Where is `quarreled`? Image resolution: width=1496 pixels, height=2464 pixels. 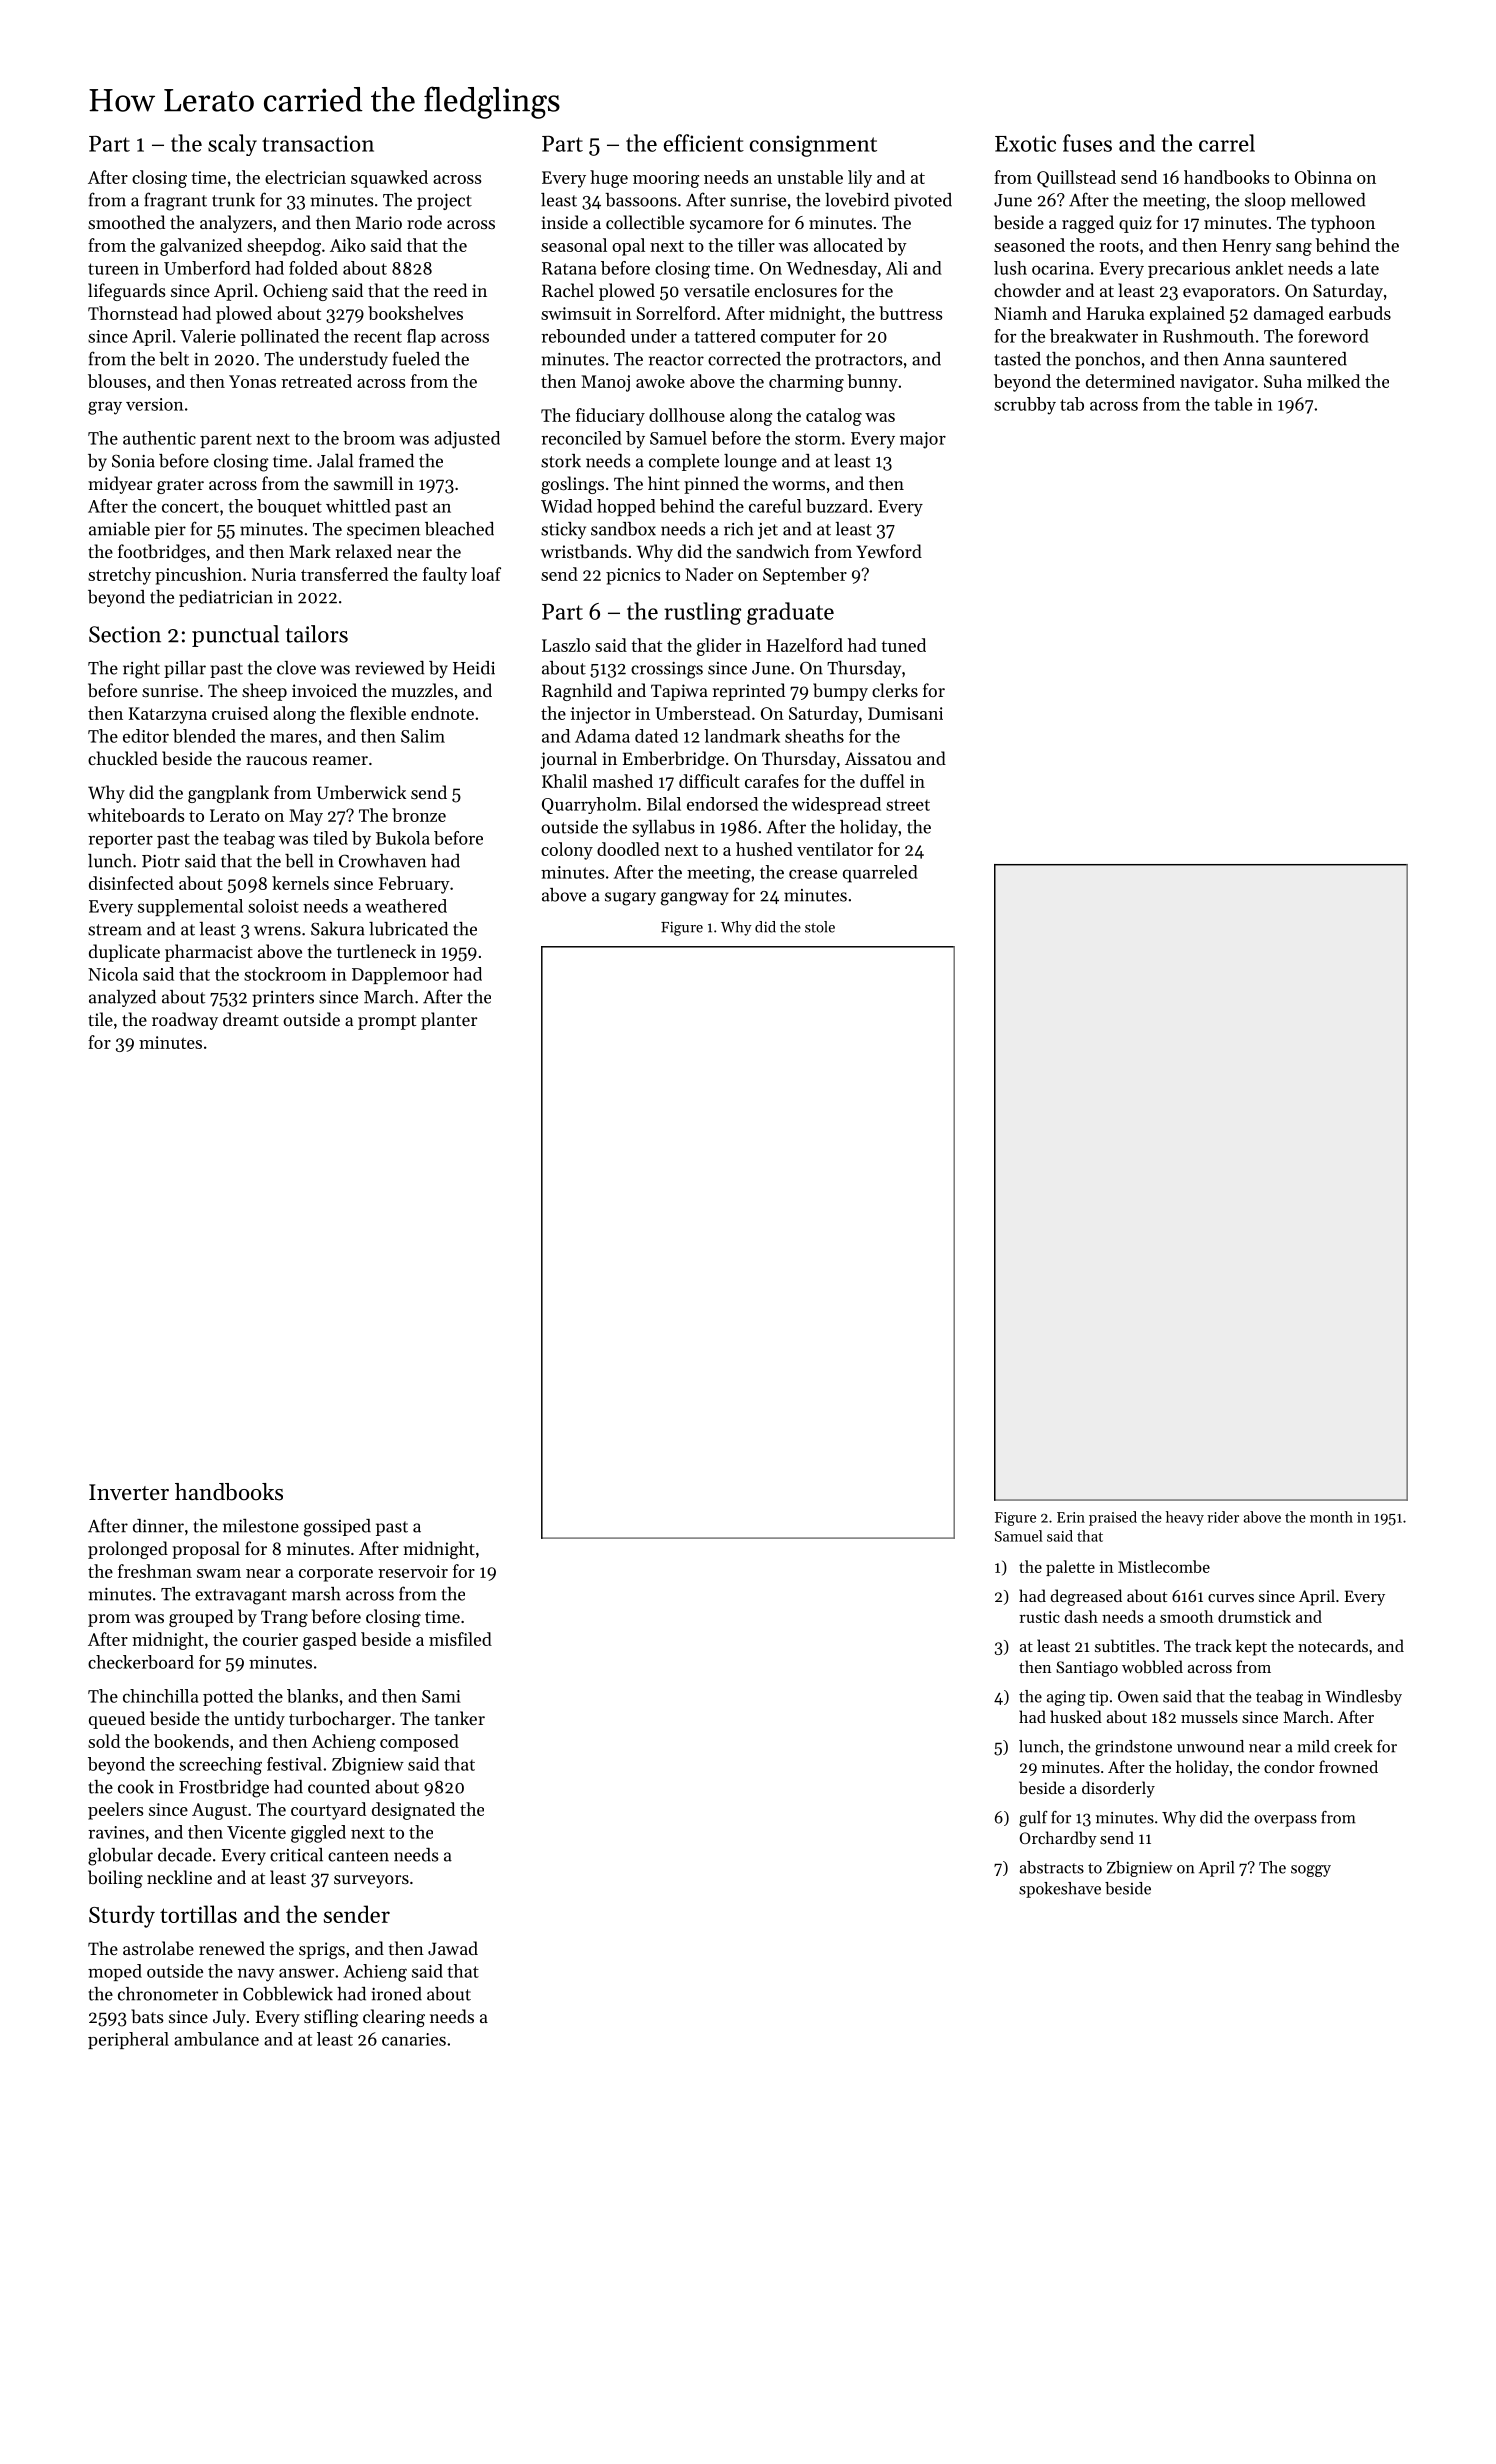 quarreled is located at coordinates (880, 874).
